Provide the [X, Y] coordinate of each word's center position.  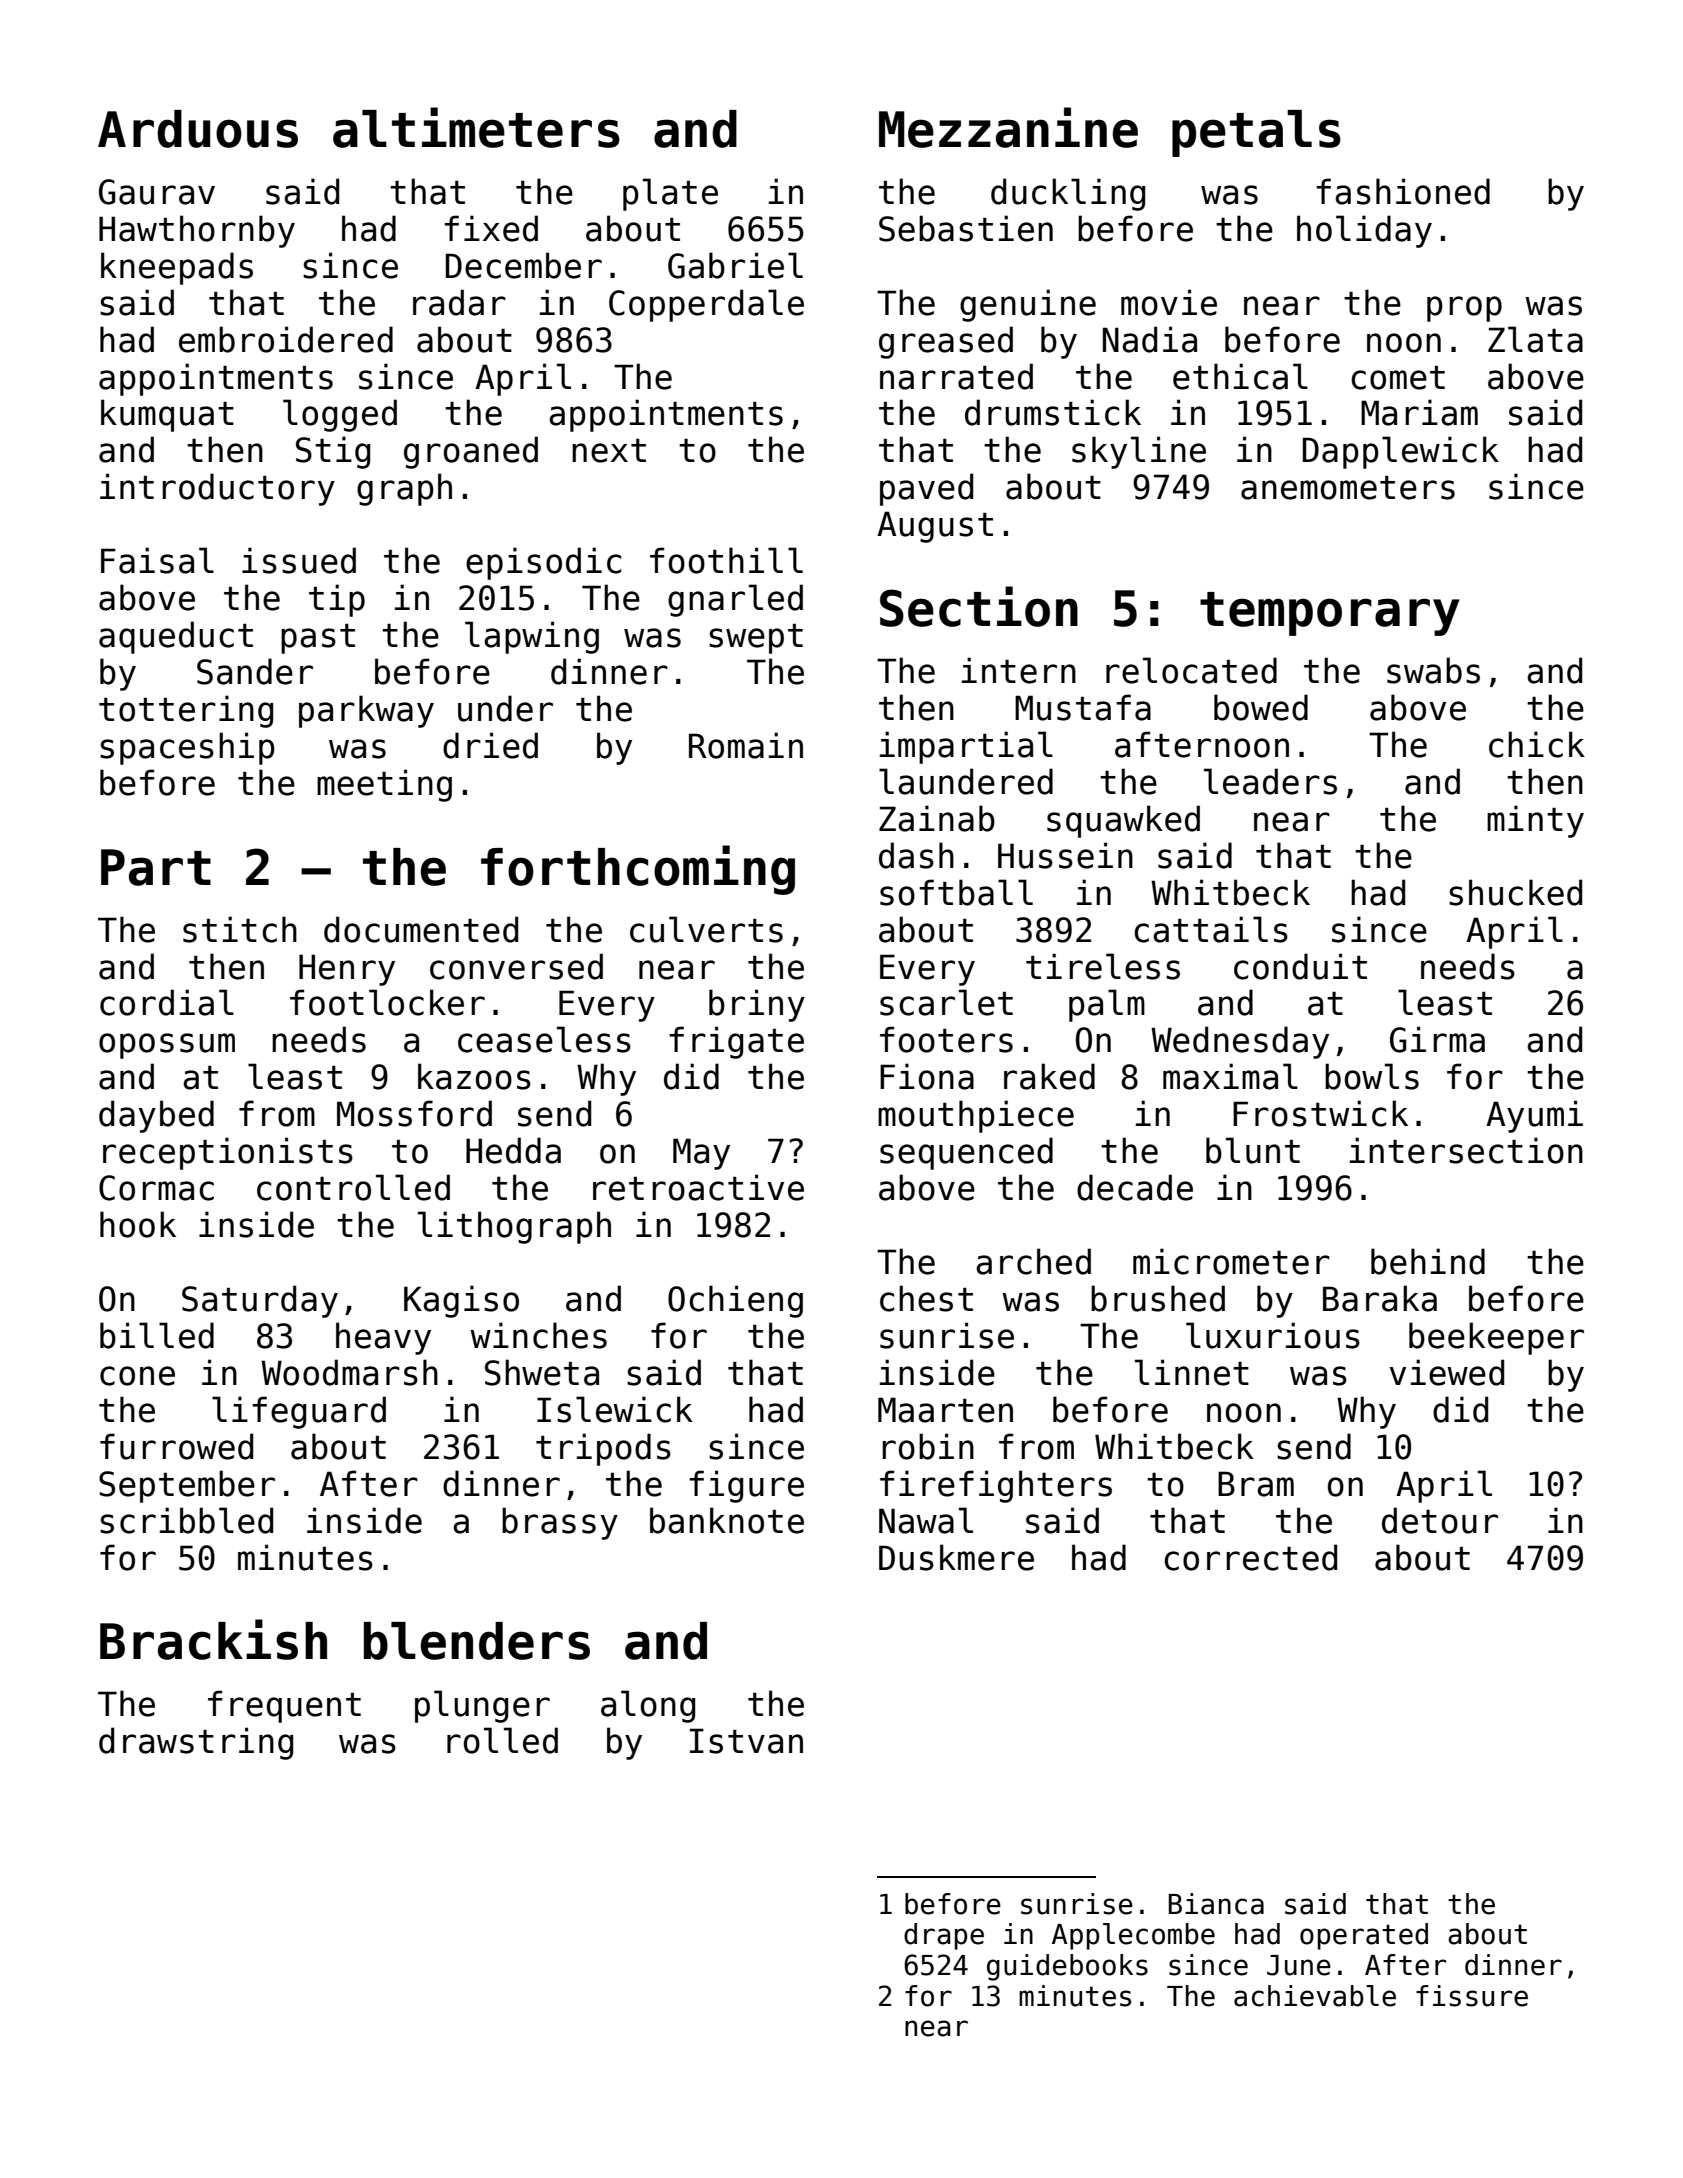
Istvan [746, 1741]
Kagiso [461, 1301]
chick [1537, 744]
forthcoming [638, 870]
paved [926, 489]
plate [670, 194]
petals [1256, 133]
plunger [482, 1706]
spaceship [187, 748]
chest [926, 1298]
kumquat [167, 415]
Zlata [1535, 339]
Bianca [1216, 1904]
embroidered [286, 339]
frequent [284, 1706]
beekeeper [1496, 1338]
